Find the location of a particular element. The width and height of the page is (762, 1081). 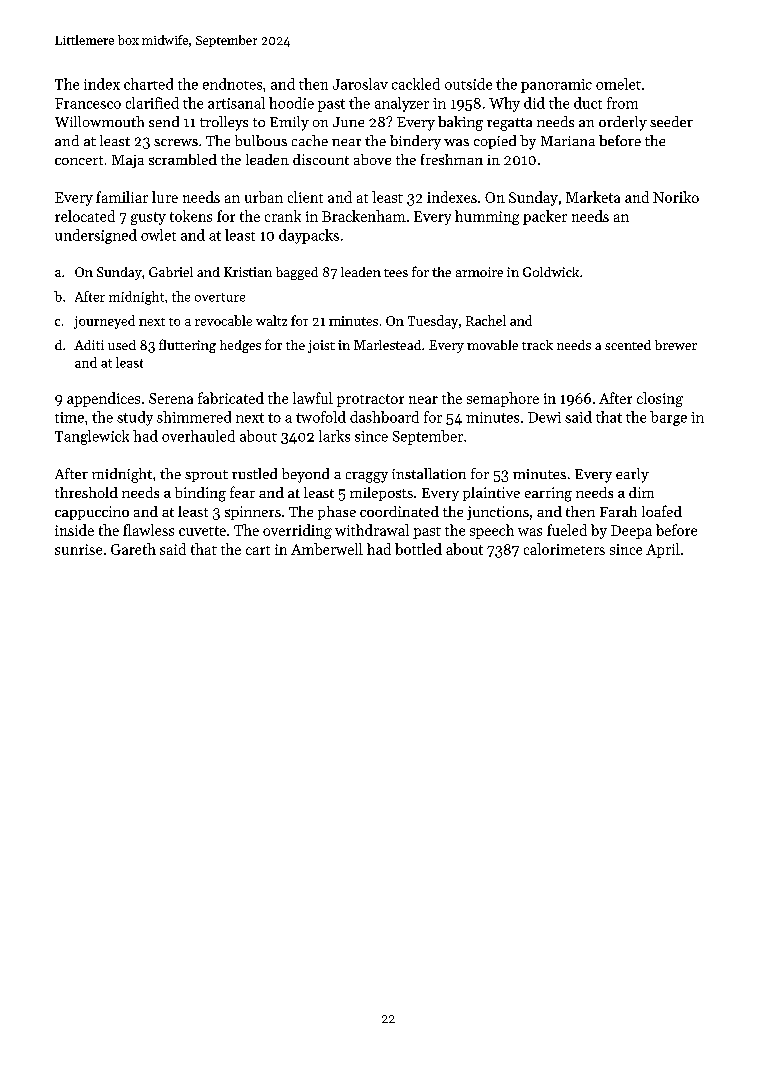

Gabriel is located at coordinates (171, 272).
